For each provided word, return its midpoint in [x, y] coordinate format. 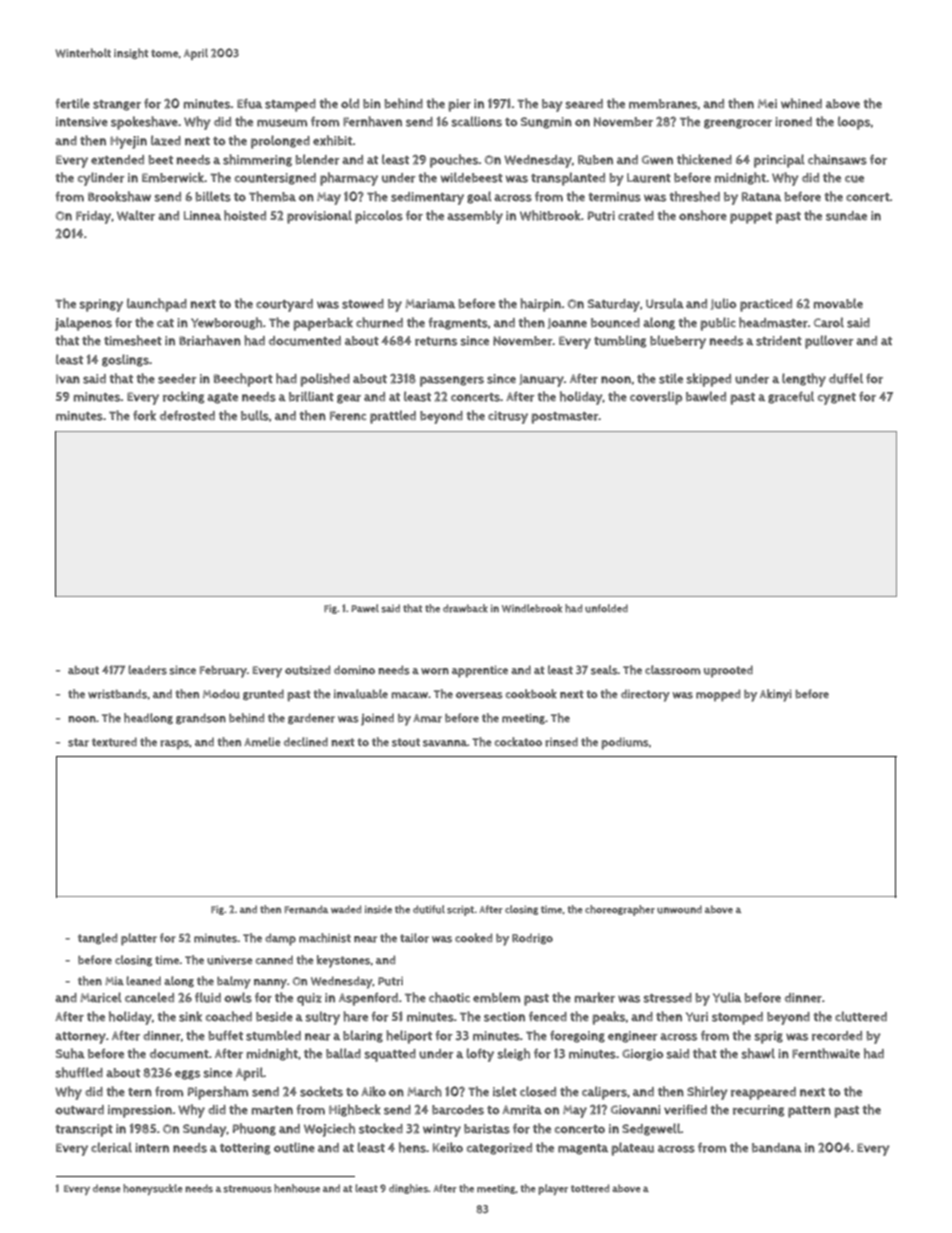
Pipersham [218, 1093]
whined [801, 103]
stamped [290, 105]
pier [459, 105]
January [541, 380]
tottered [590, 1188]
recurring [759, 1111]
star [78, 742]
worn [435, 671]
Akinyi [776, 695]
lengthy [804, 380]
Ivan [68, 379]
